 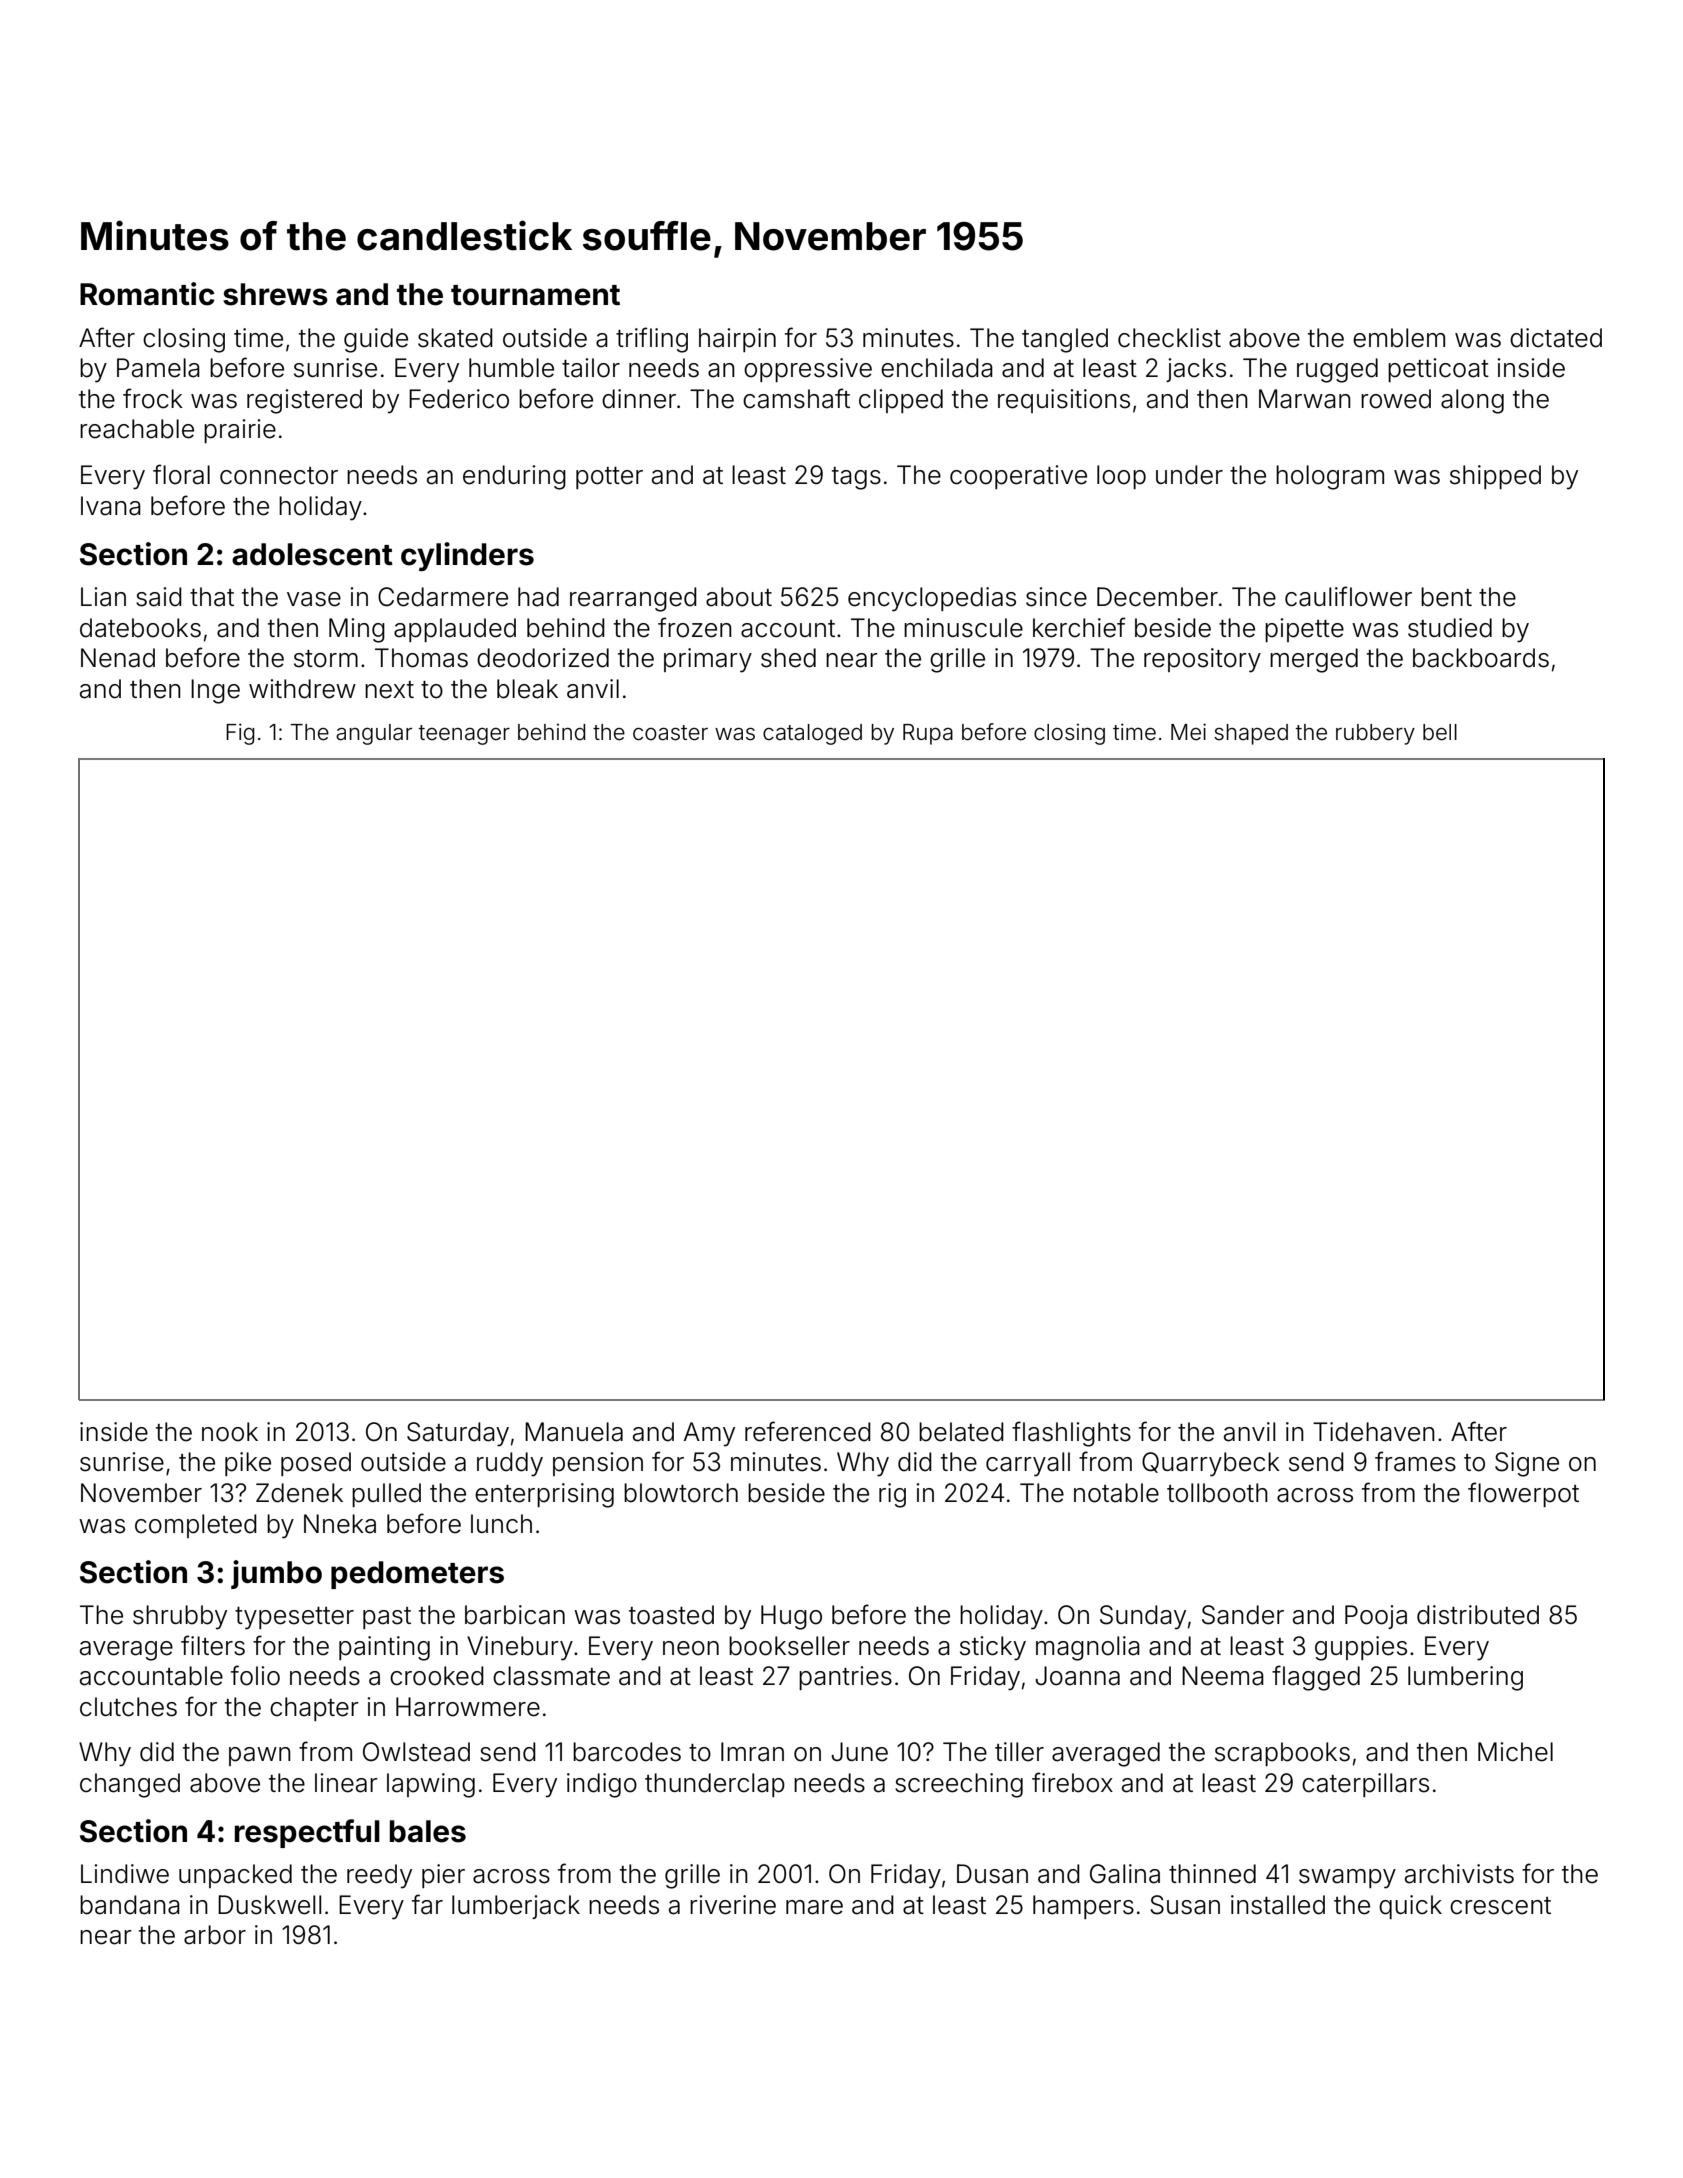 What do you see at coordinates (814, 1907) in the page?
I see `mare` at bounding box center [814, 1907].
